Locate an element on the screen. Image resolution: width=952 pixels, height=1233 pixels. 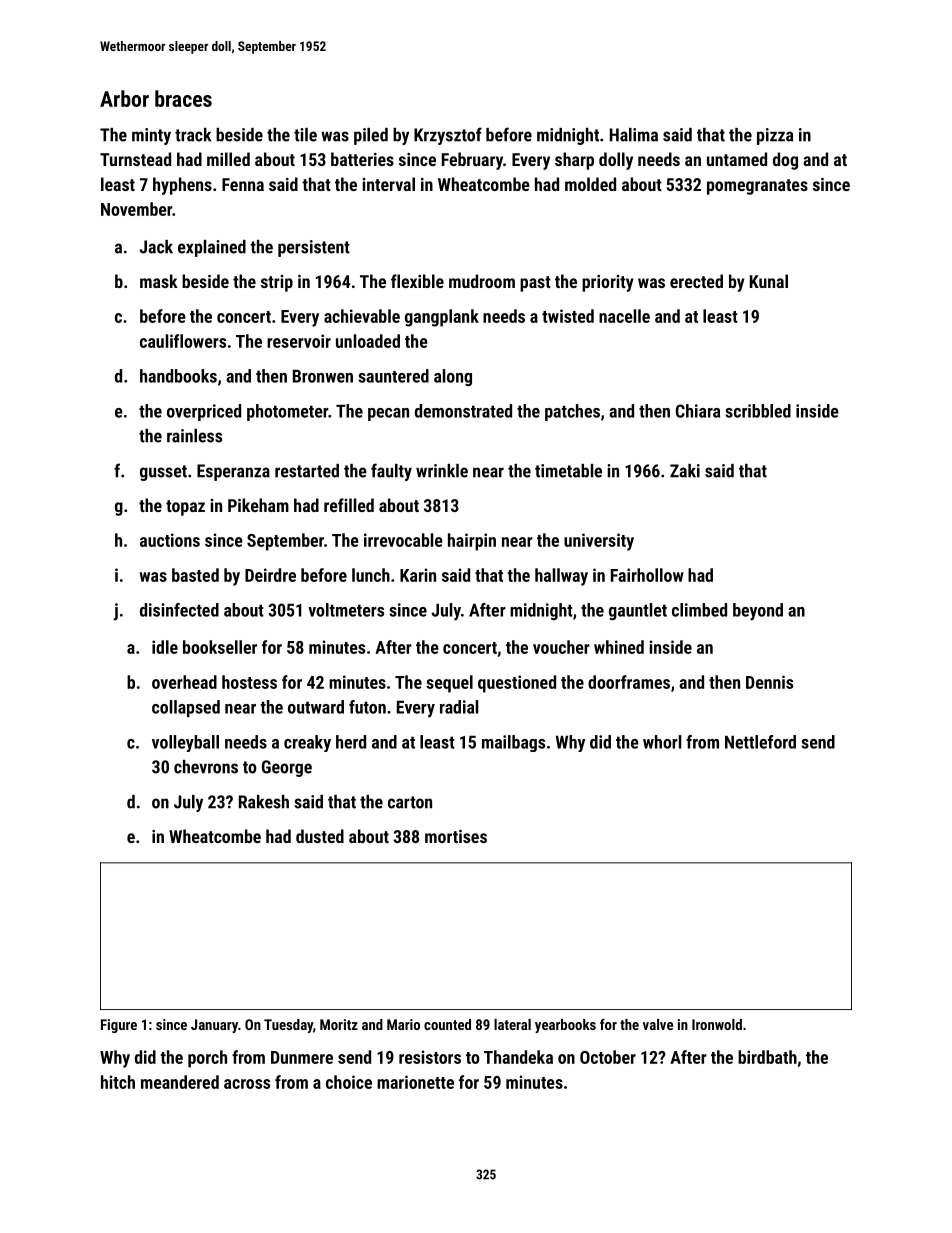
mortises is located at coordinates (456, 836).
